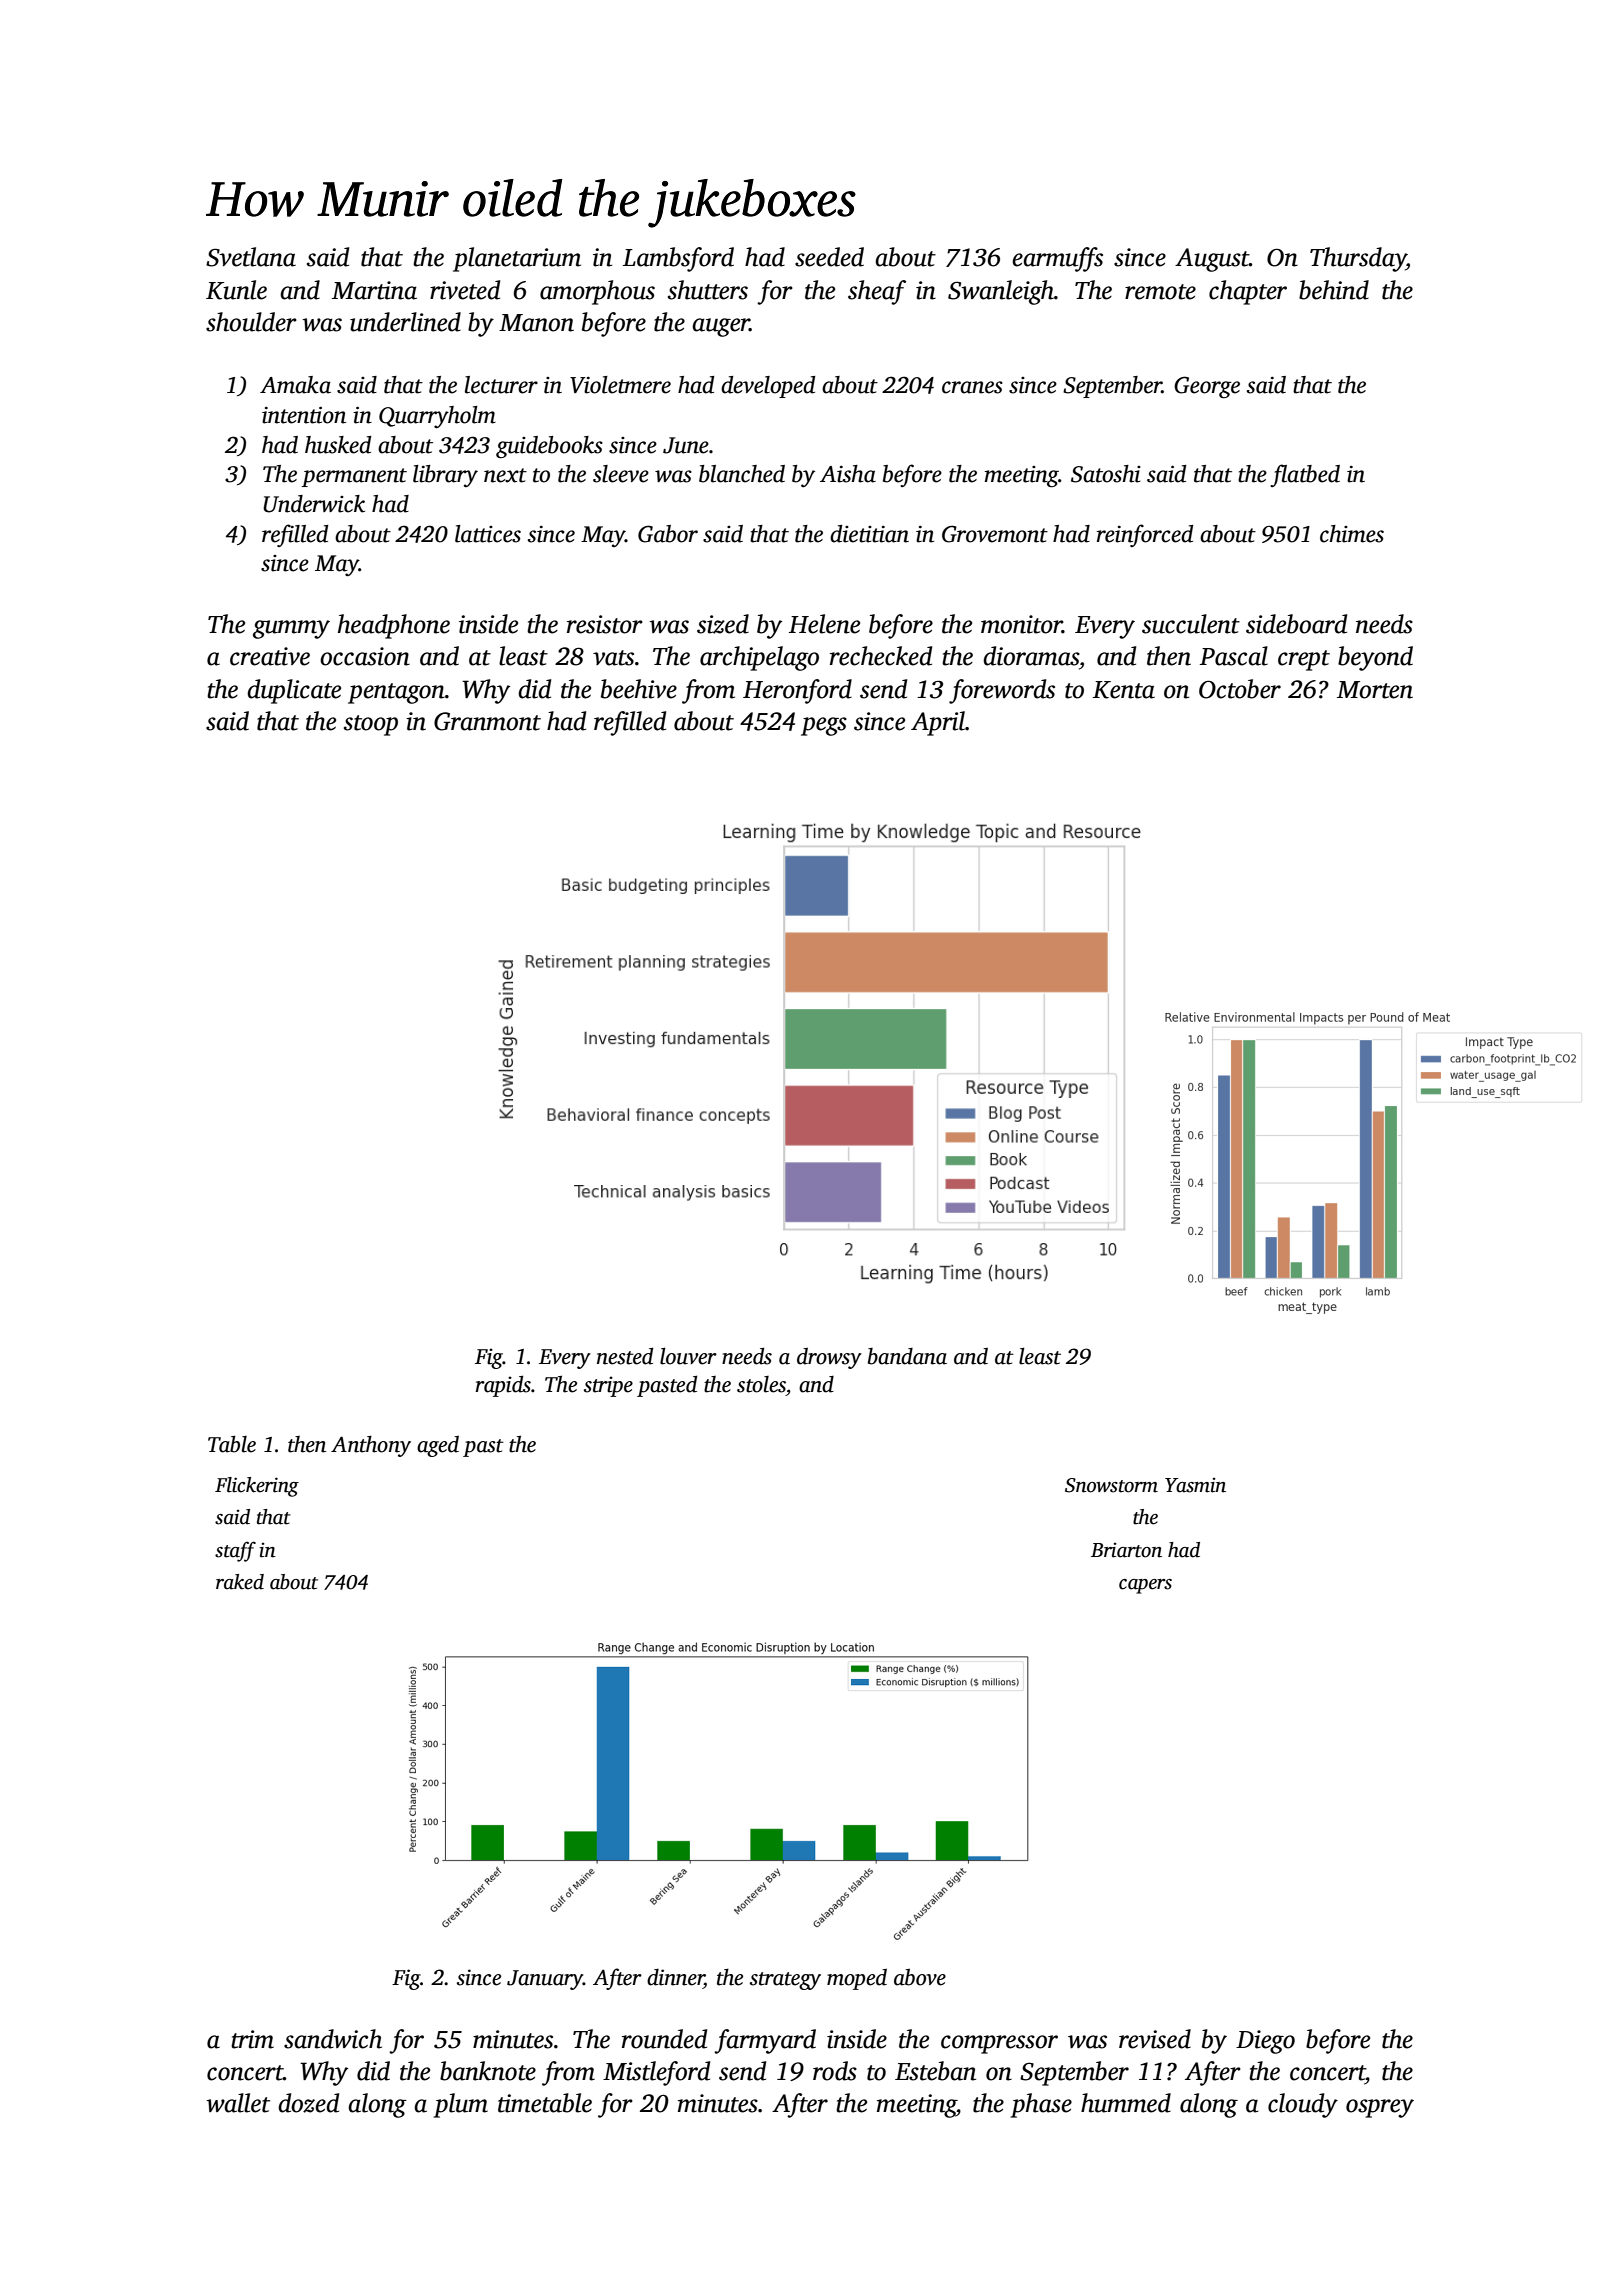 The width and height of the page is (1620, 2292). Describe the element at coordinates (857, 1979) in the page. I see `moped` at that location.
